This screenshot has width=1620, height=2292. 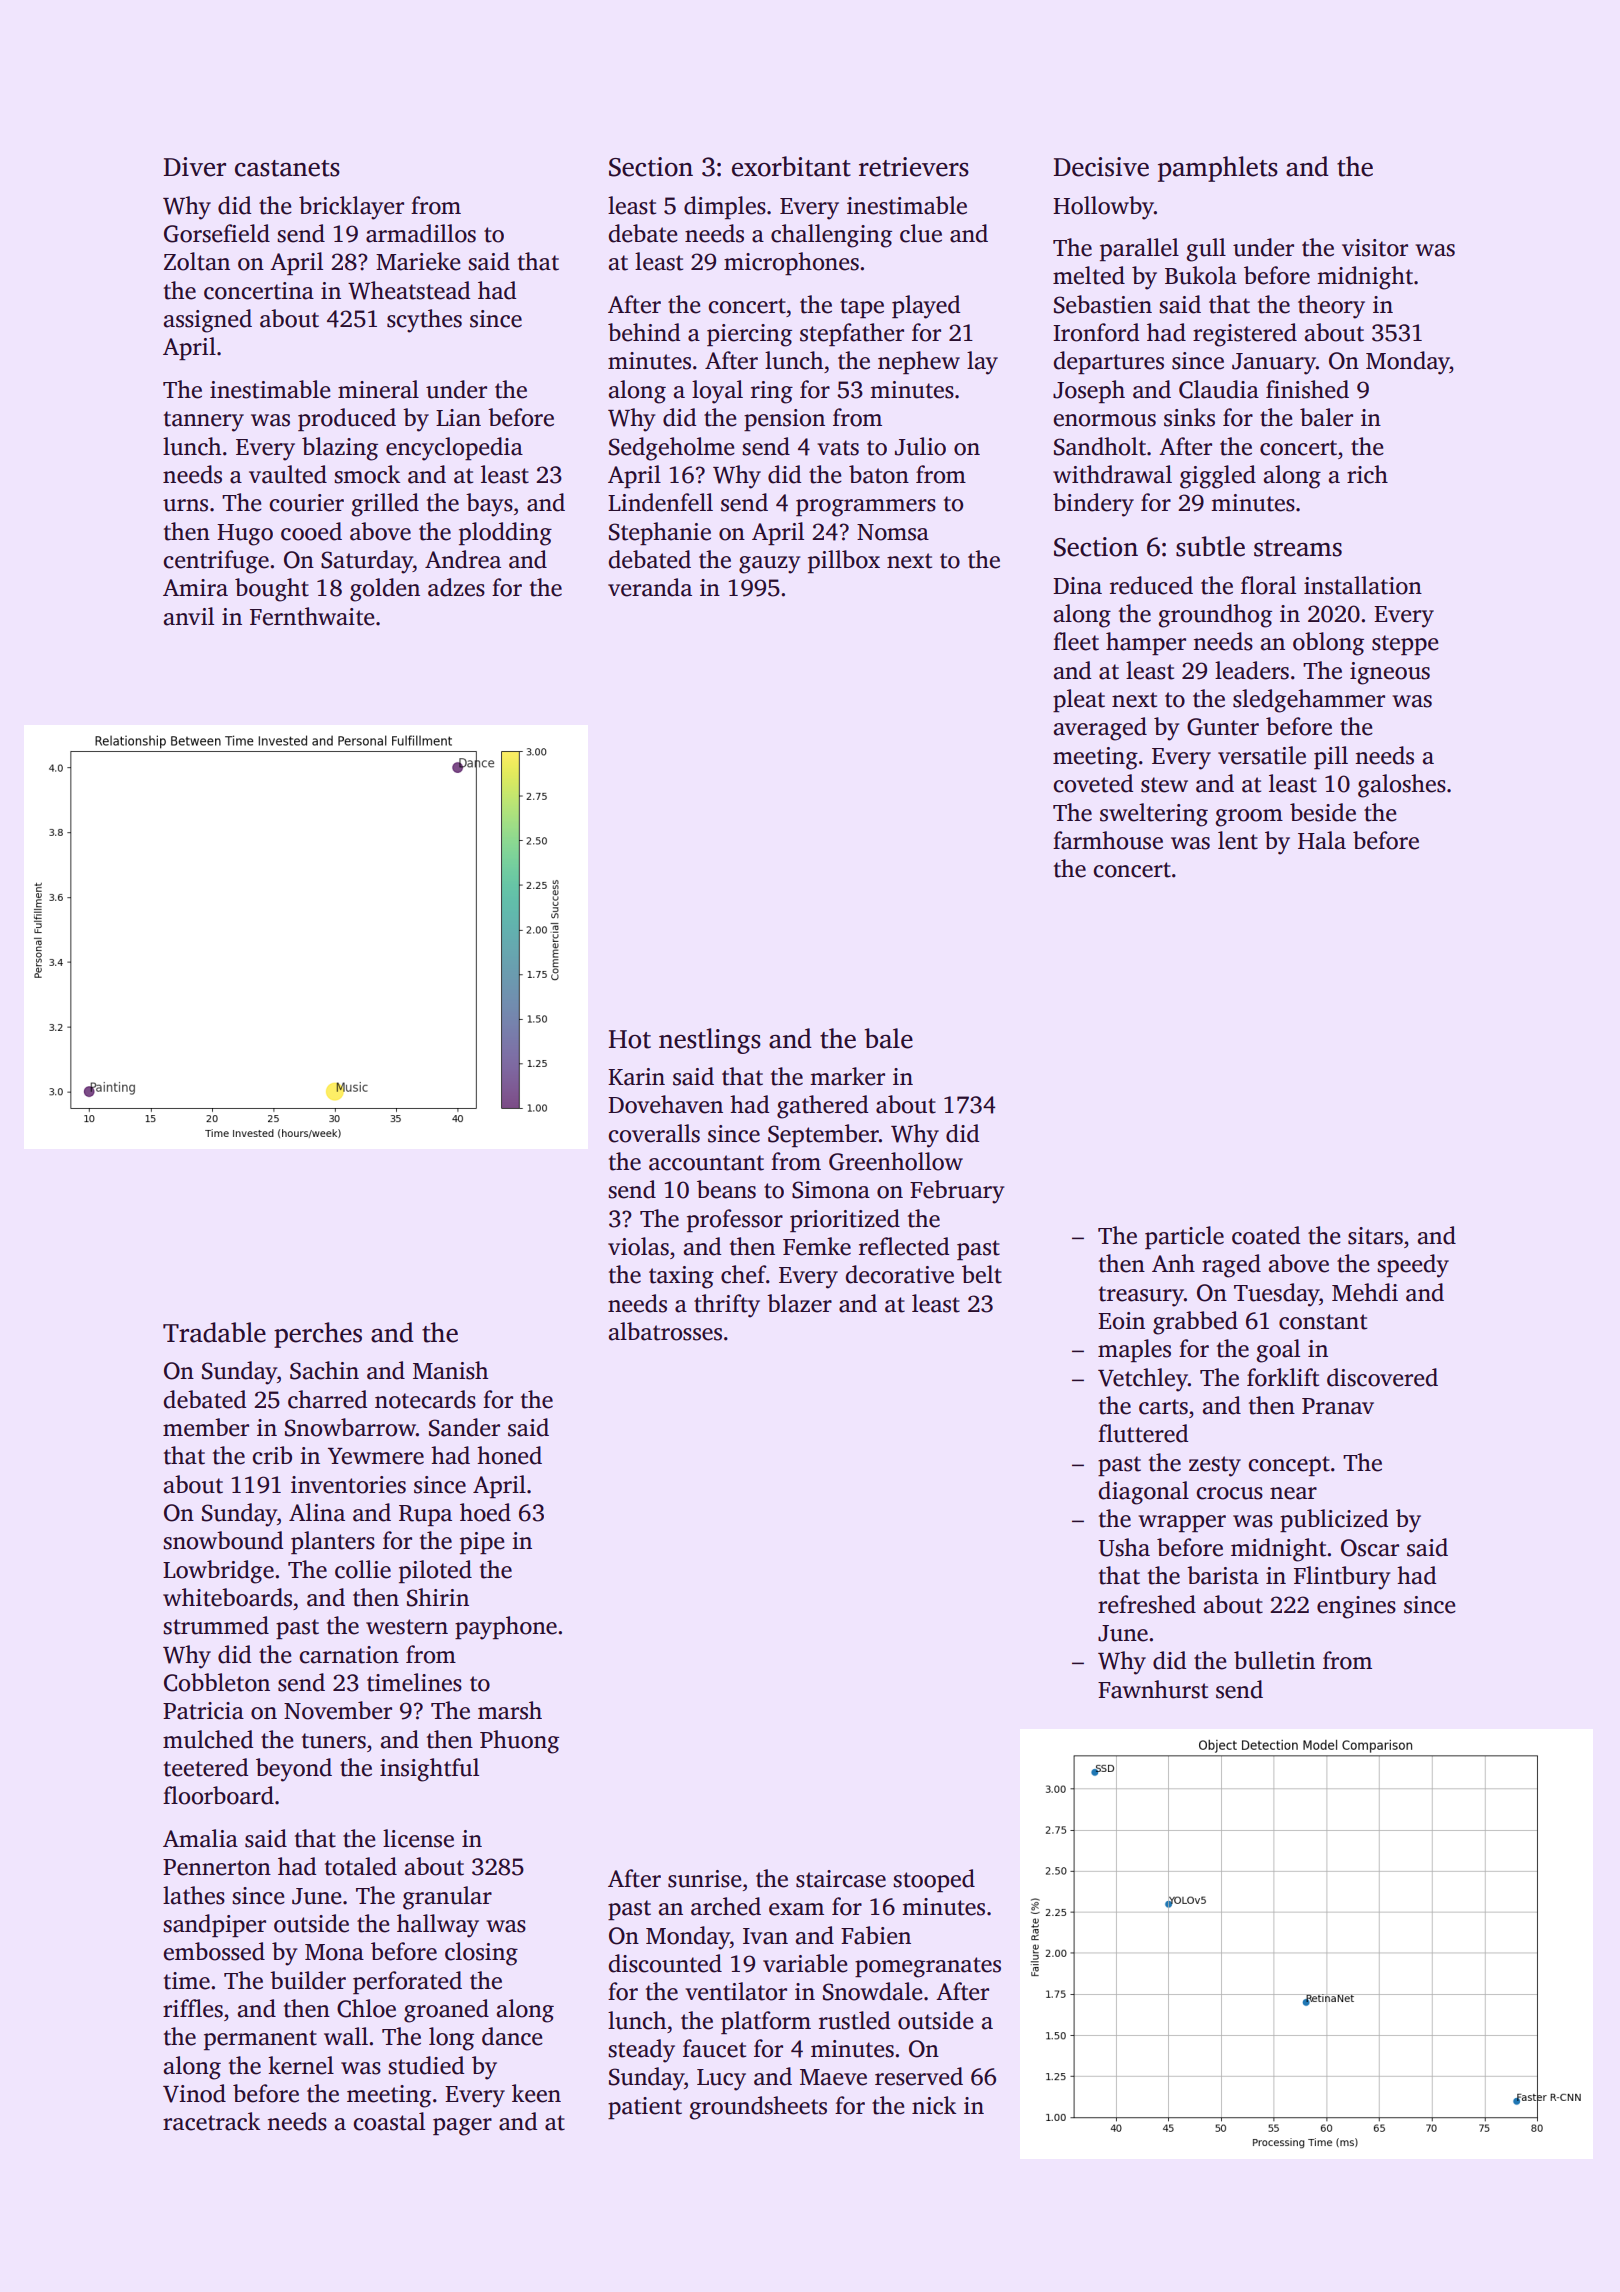 I want to click on bulletin, so click(x=1274, y=1660).
